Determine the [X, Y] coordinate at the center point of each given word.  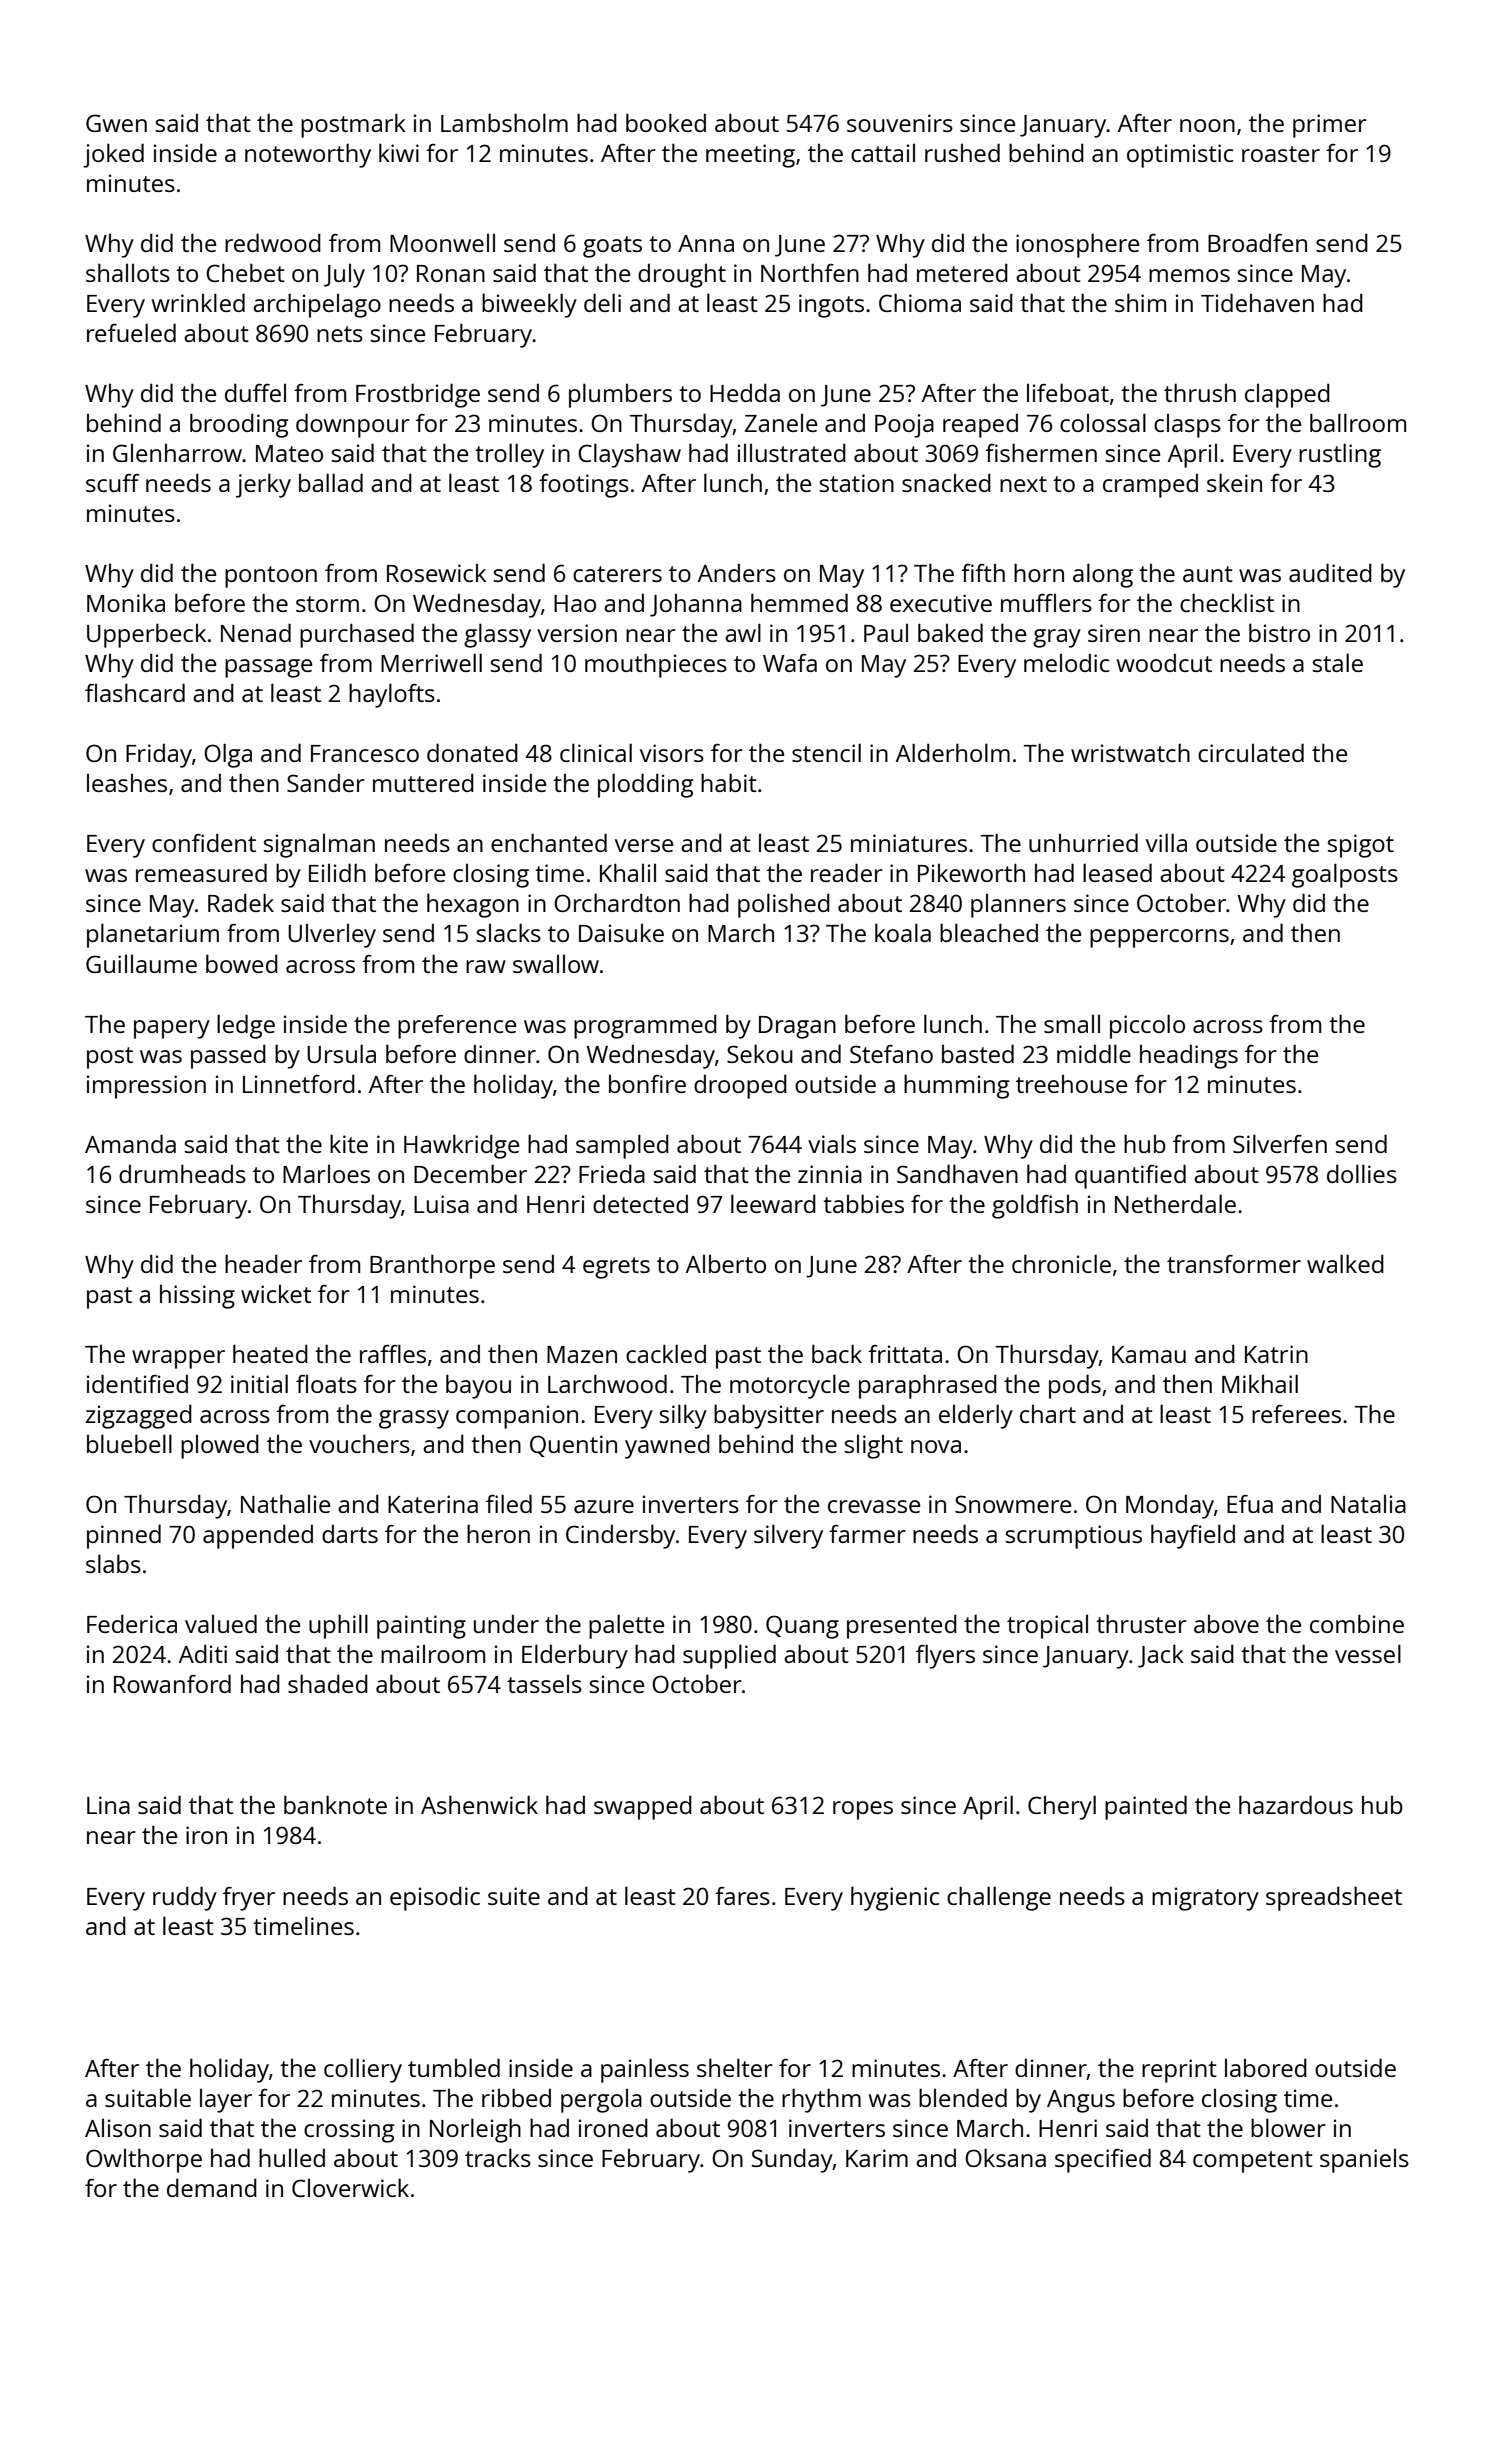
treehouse [1071, 1084]
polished [784, 905]
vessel [1368, 1653]
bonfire [647, 1084]
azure [604, 1506]
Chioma [920, 302]
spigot [1361, 846]
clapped [1287, 395]
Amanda [130, 1143]
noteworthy [308, 155]
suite [514, 1896]
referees [1296, 1414]
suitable [148, 2097]
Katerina [433, 1504]
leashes [127, 783]
